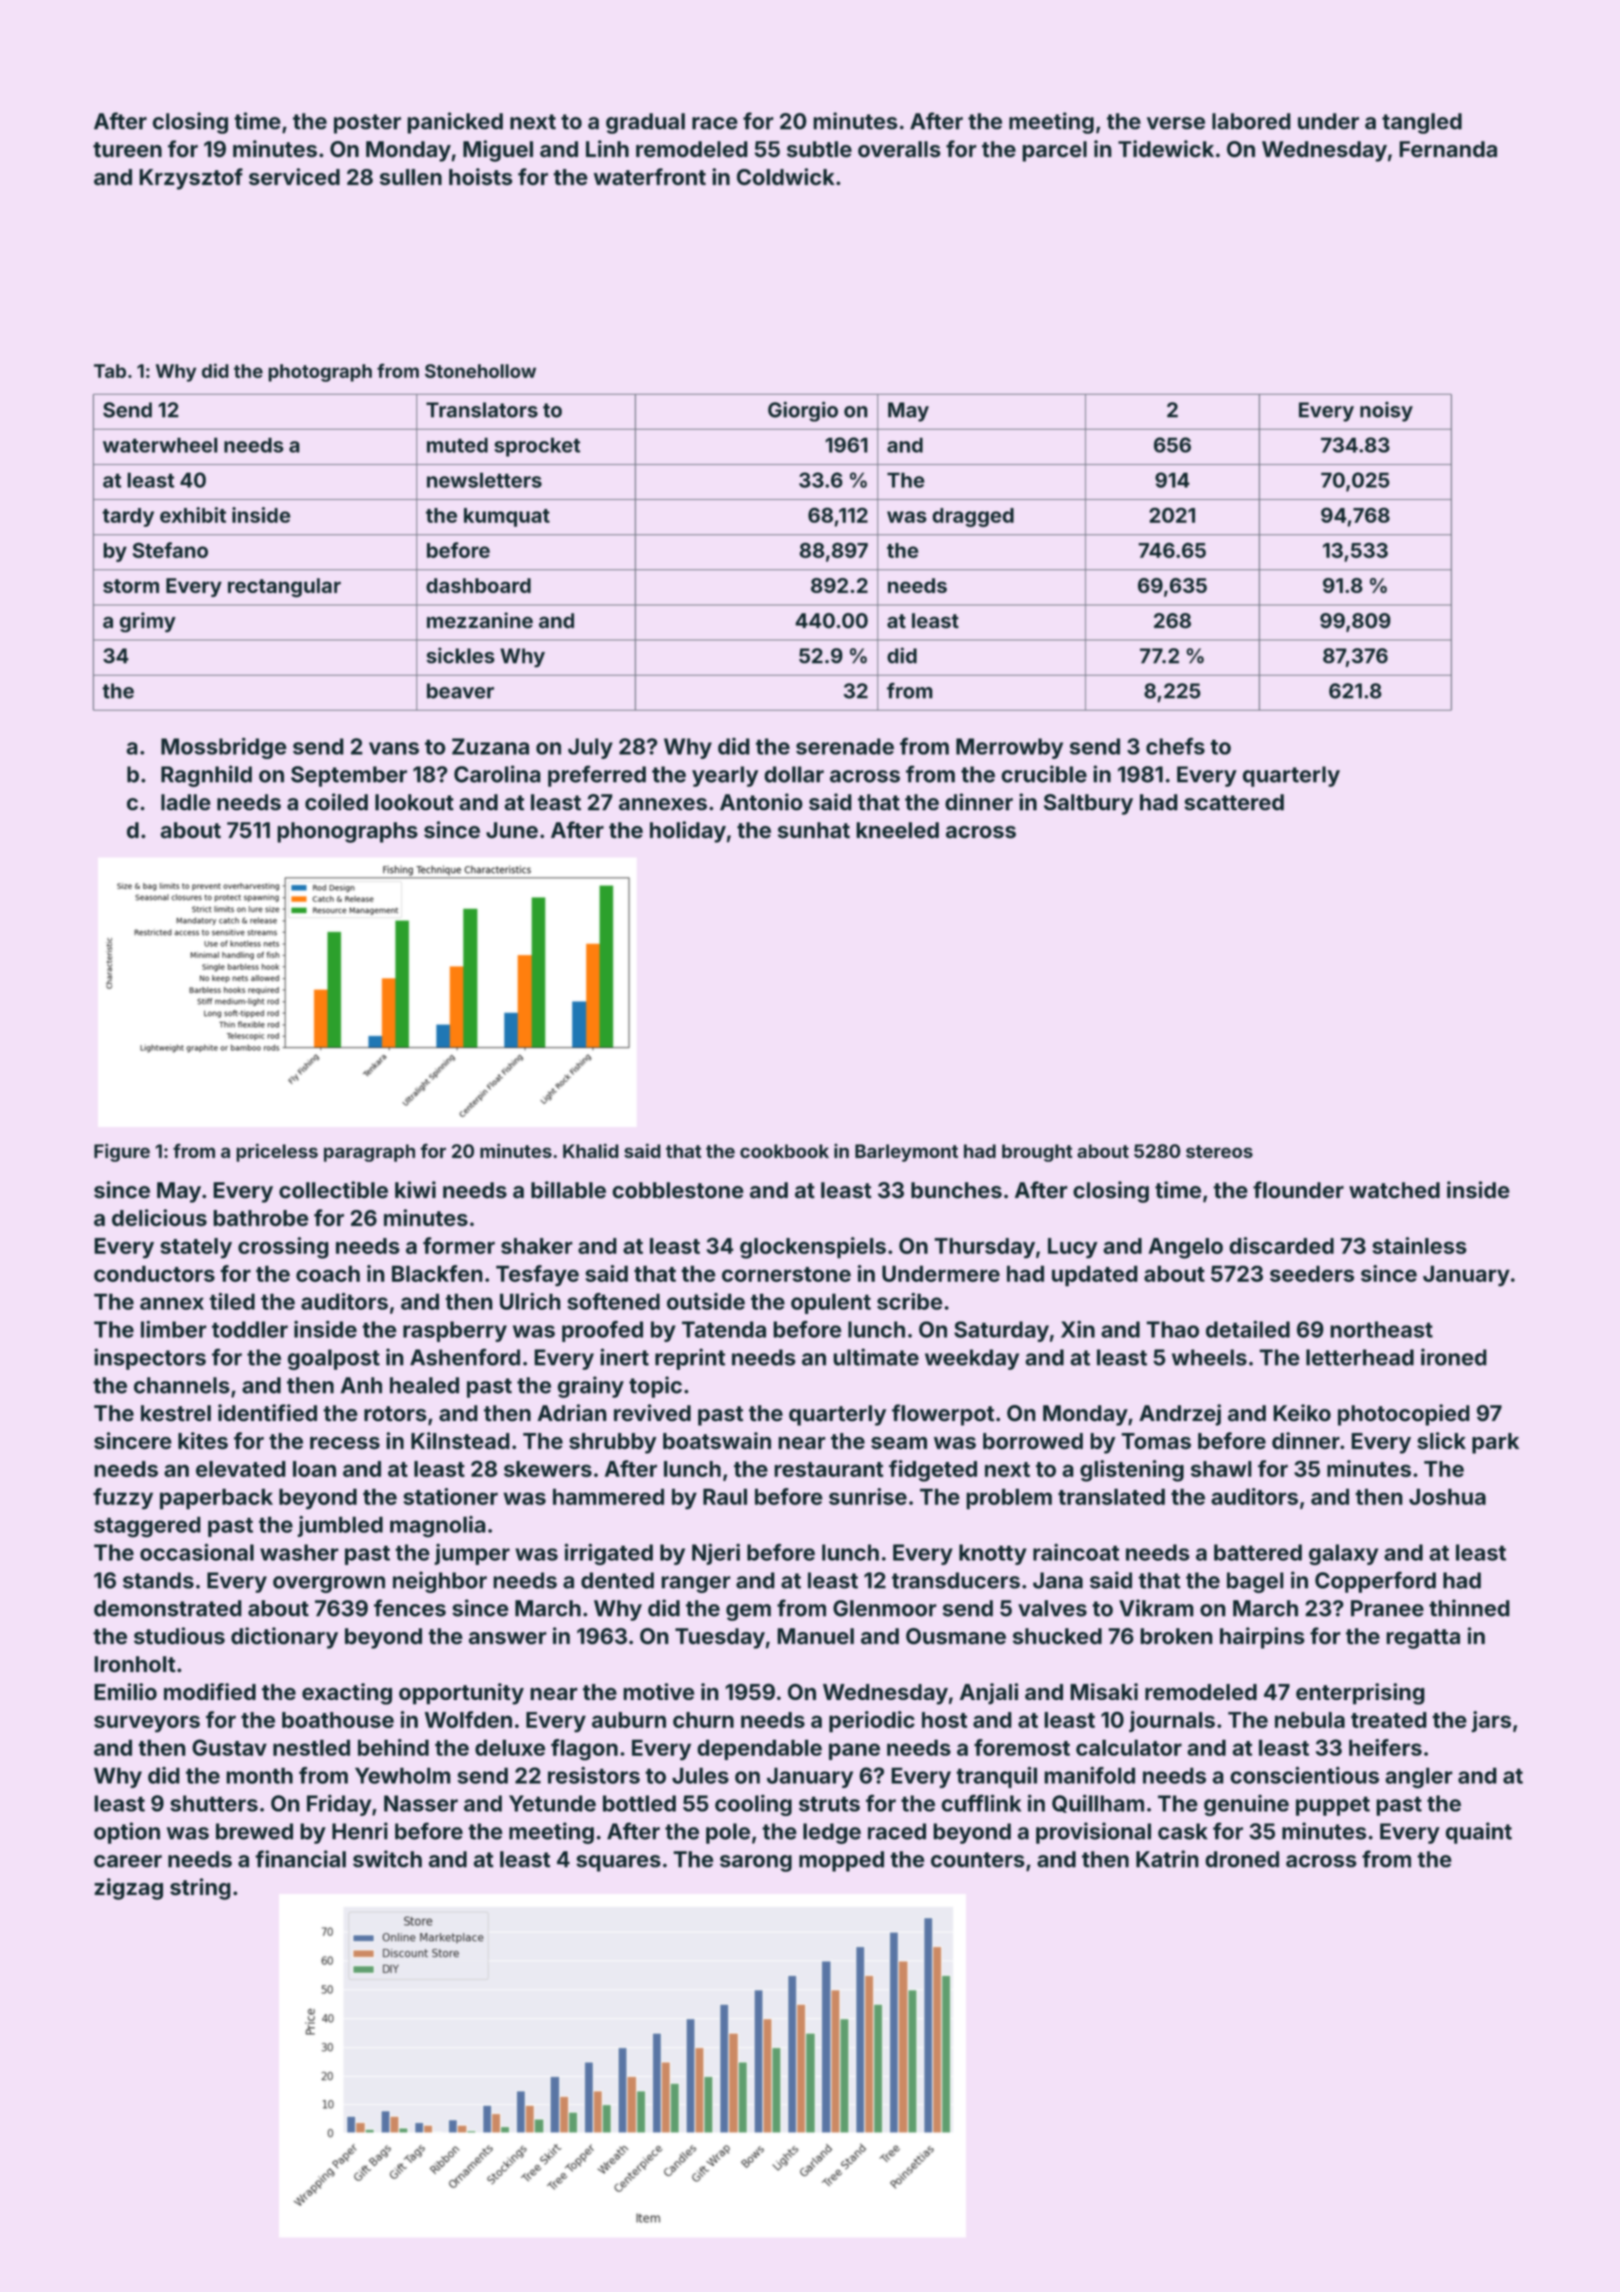 This screenshot has height=2292, width=1620. Describe the element at coordinates (480, 371) in the screenshot. I see `Stonehollow` at that location.
